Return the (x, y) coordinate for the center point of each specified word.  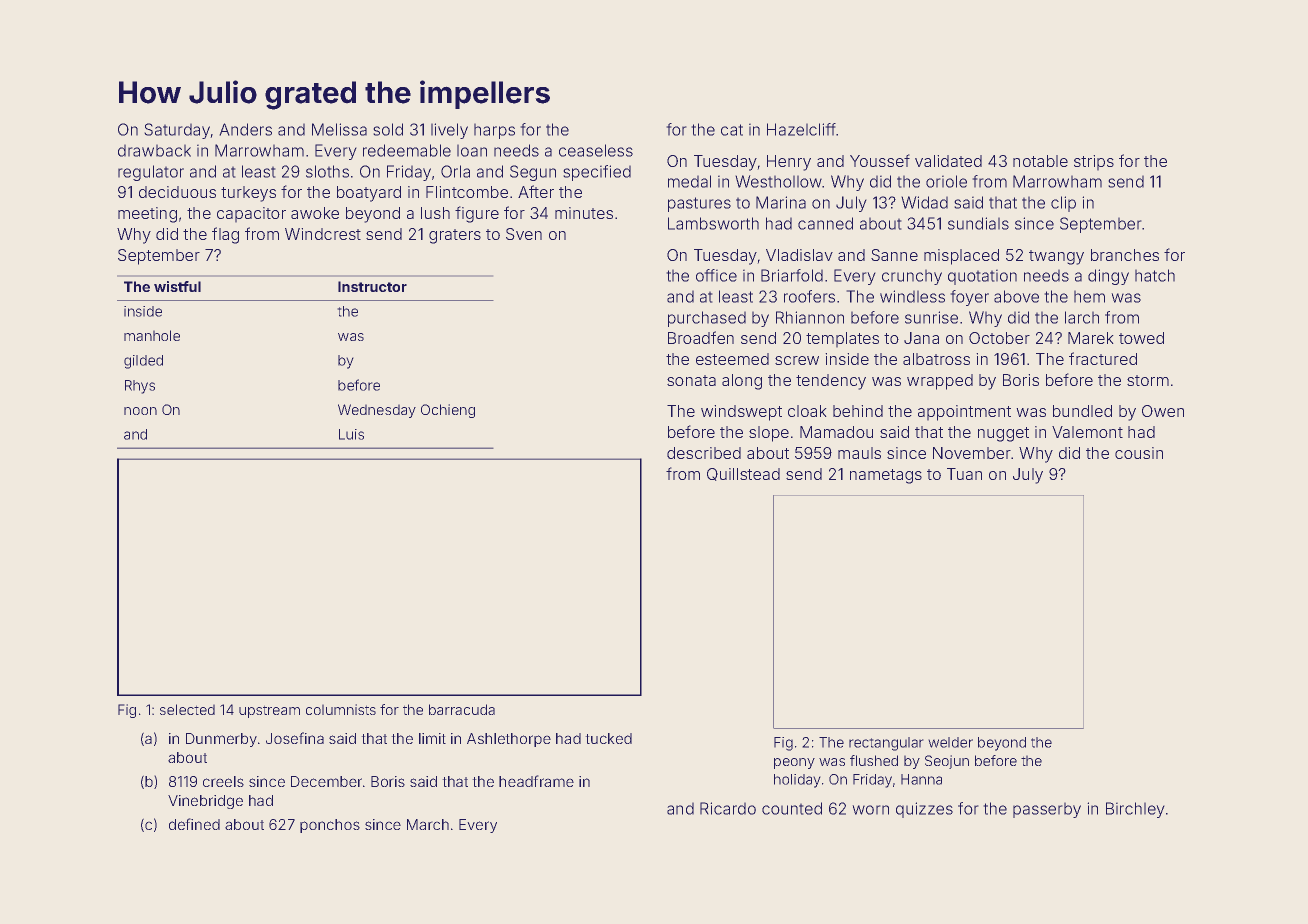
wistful (177, 286)
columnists (341, 709)
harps (494, 131)
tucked (608, 738)
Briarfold (792, 275)
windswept (741, 413)
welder (950, 742)
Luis (351, 434)
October (999, 338)
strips (1094, 163)
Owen (1163, 411)
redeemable (407, 150)
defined (194, 824)
